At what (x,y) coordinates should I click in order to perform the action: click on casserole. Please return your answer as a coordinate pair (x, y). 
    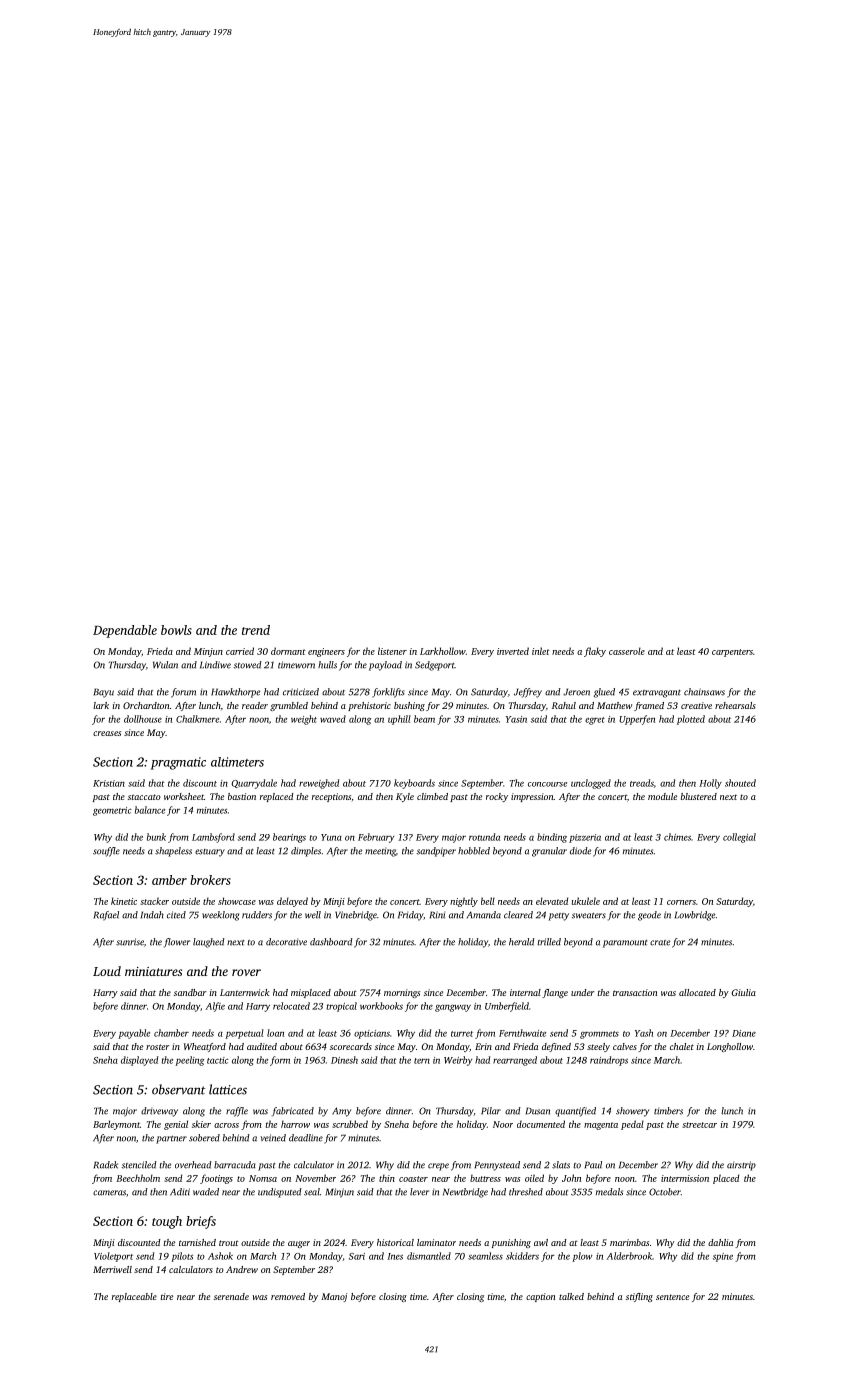
    Looking at the image, I should click on (627, 651).
